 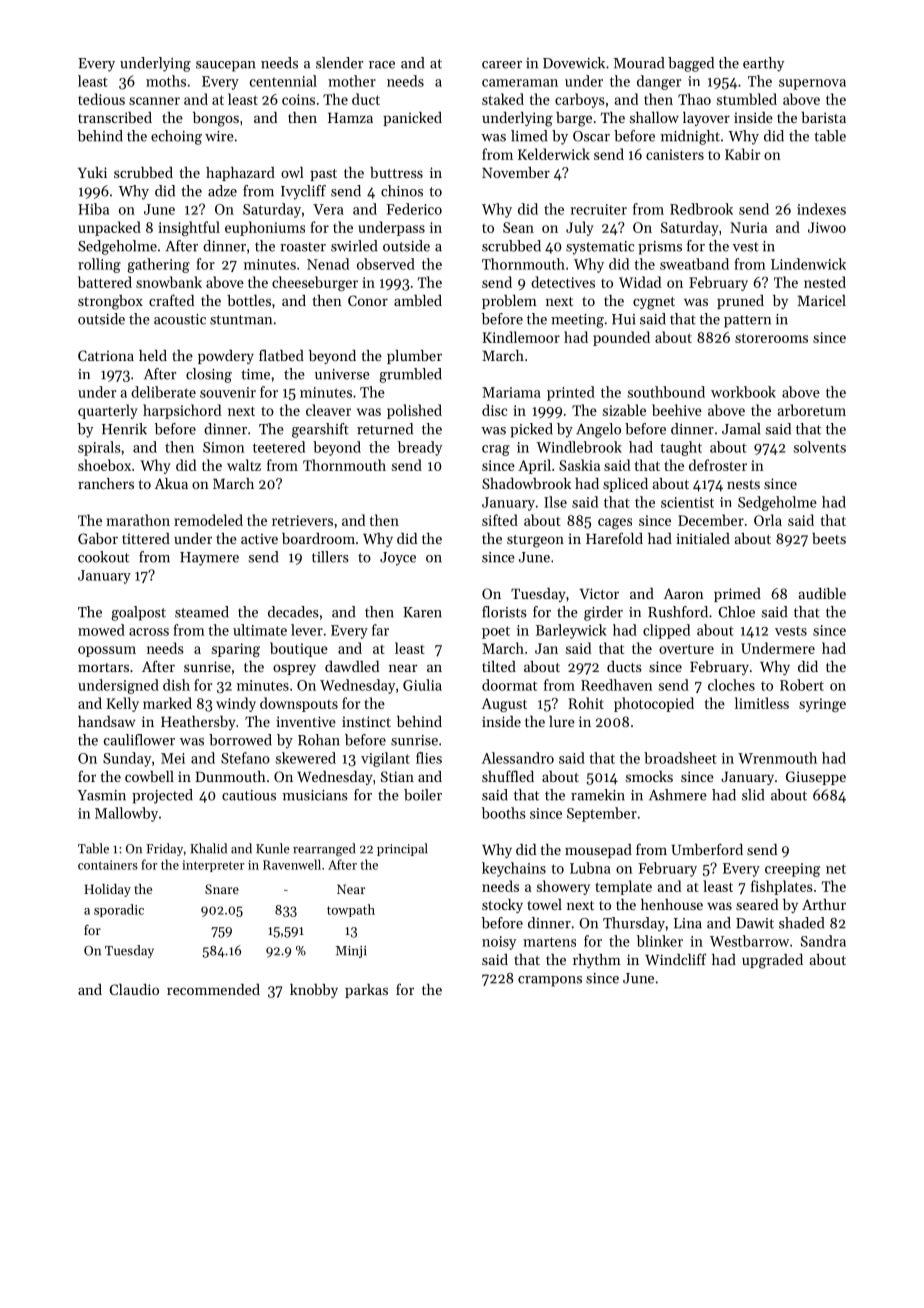 I want to click on rhythm, so click(x=597, y=961).
